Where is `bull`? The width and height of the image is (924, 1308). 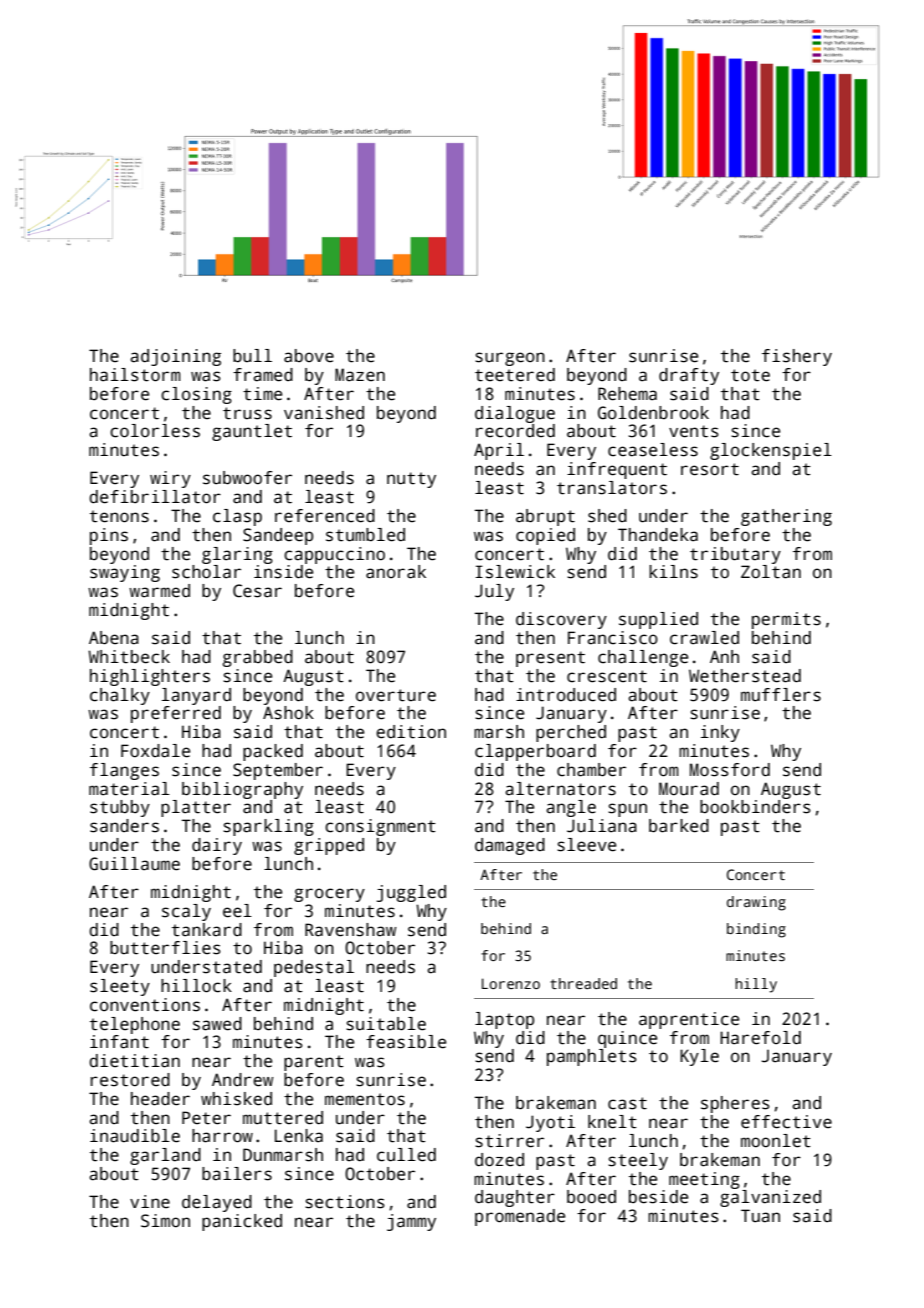
bull is located at coordinates (252, 356).
